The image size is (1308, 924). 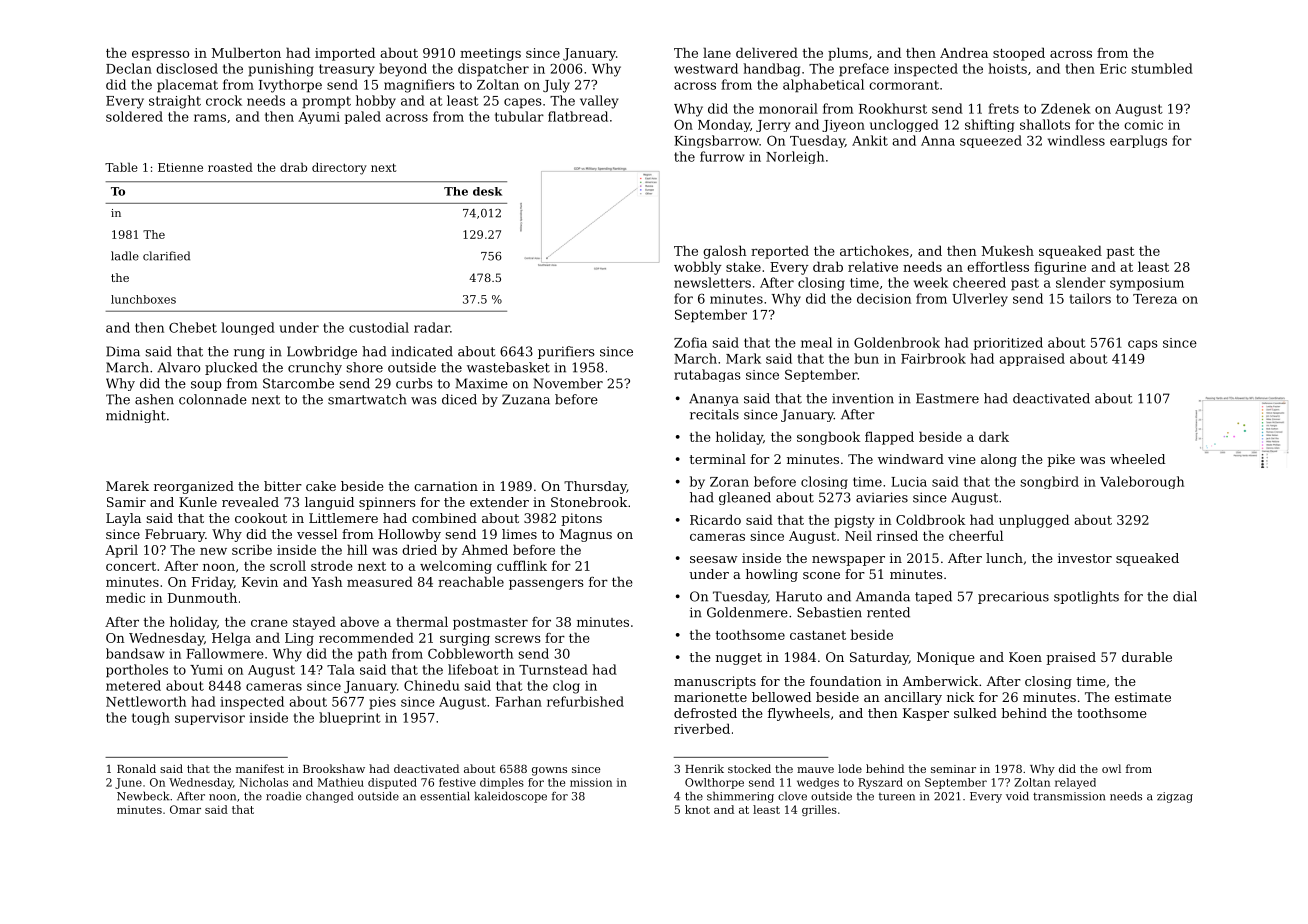 I want to click on flapped, so click(x=889, y=438).
